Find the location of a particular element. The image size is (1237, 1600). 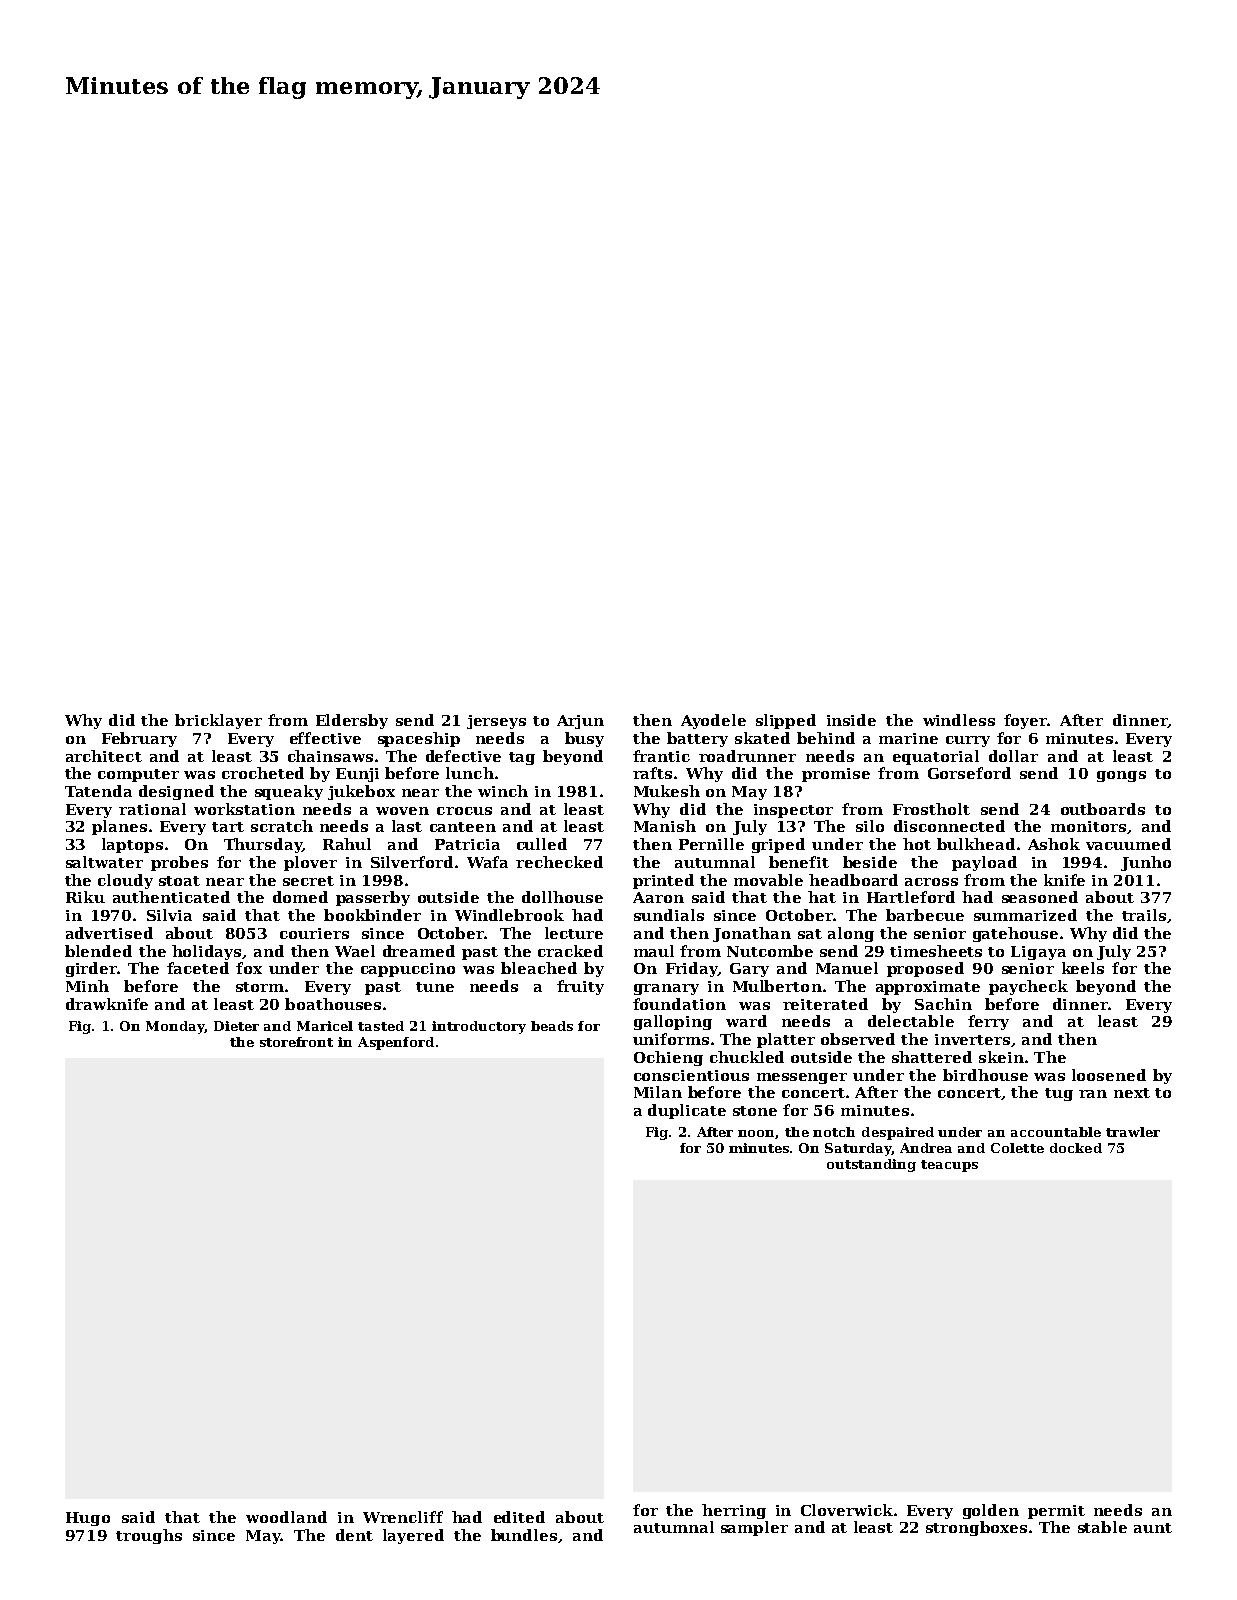

storefront is located at coordinates (296, 1042).
